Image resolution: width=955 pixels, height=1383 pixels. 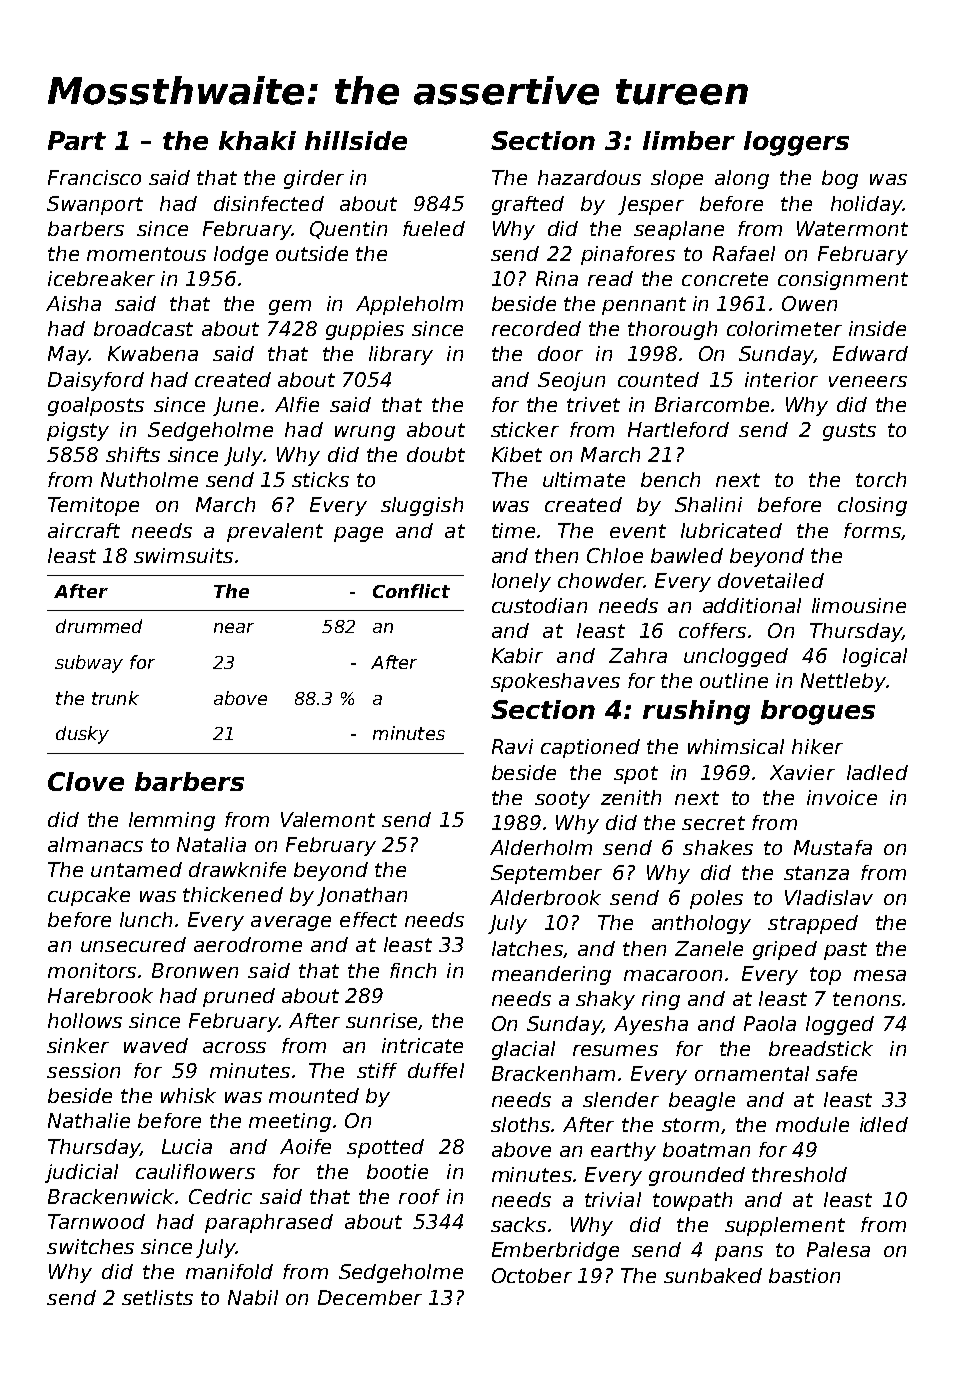 What do you see at coordinates (397, 1171) in the page?
I see `bootie` at bounding box center [397, 1171].
